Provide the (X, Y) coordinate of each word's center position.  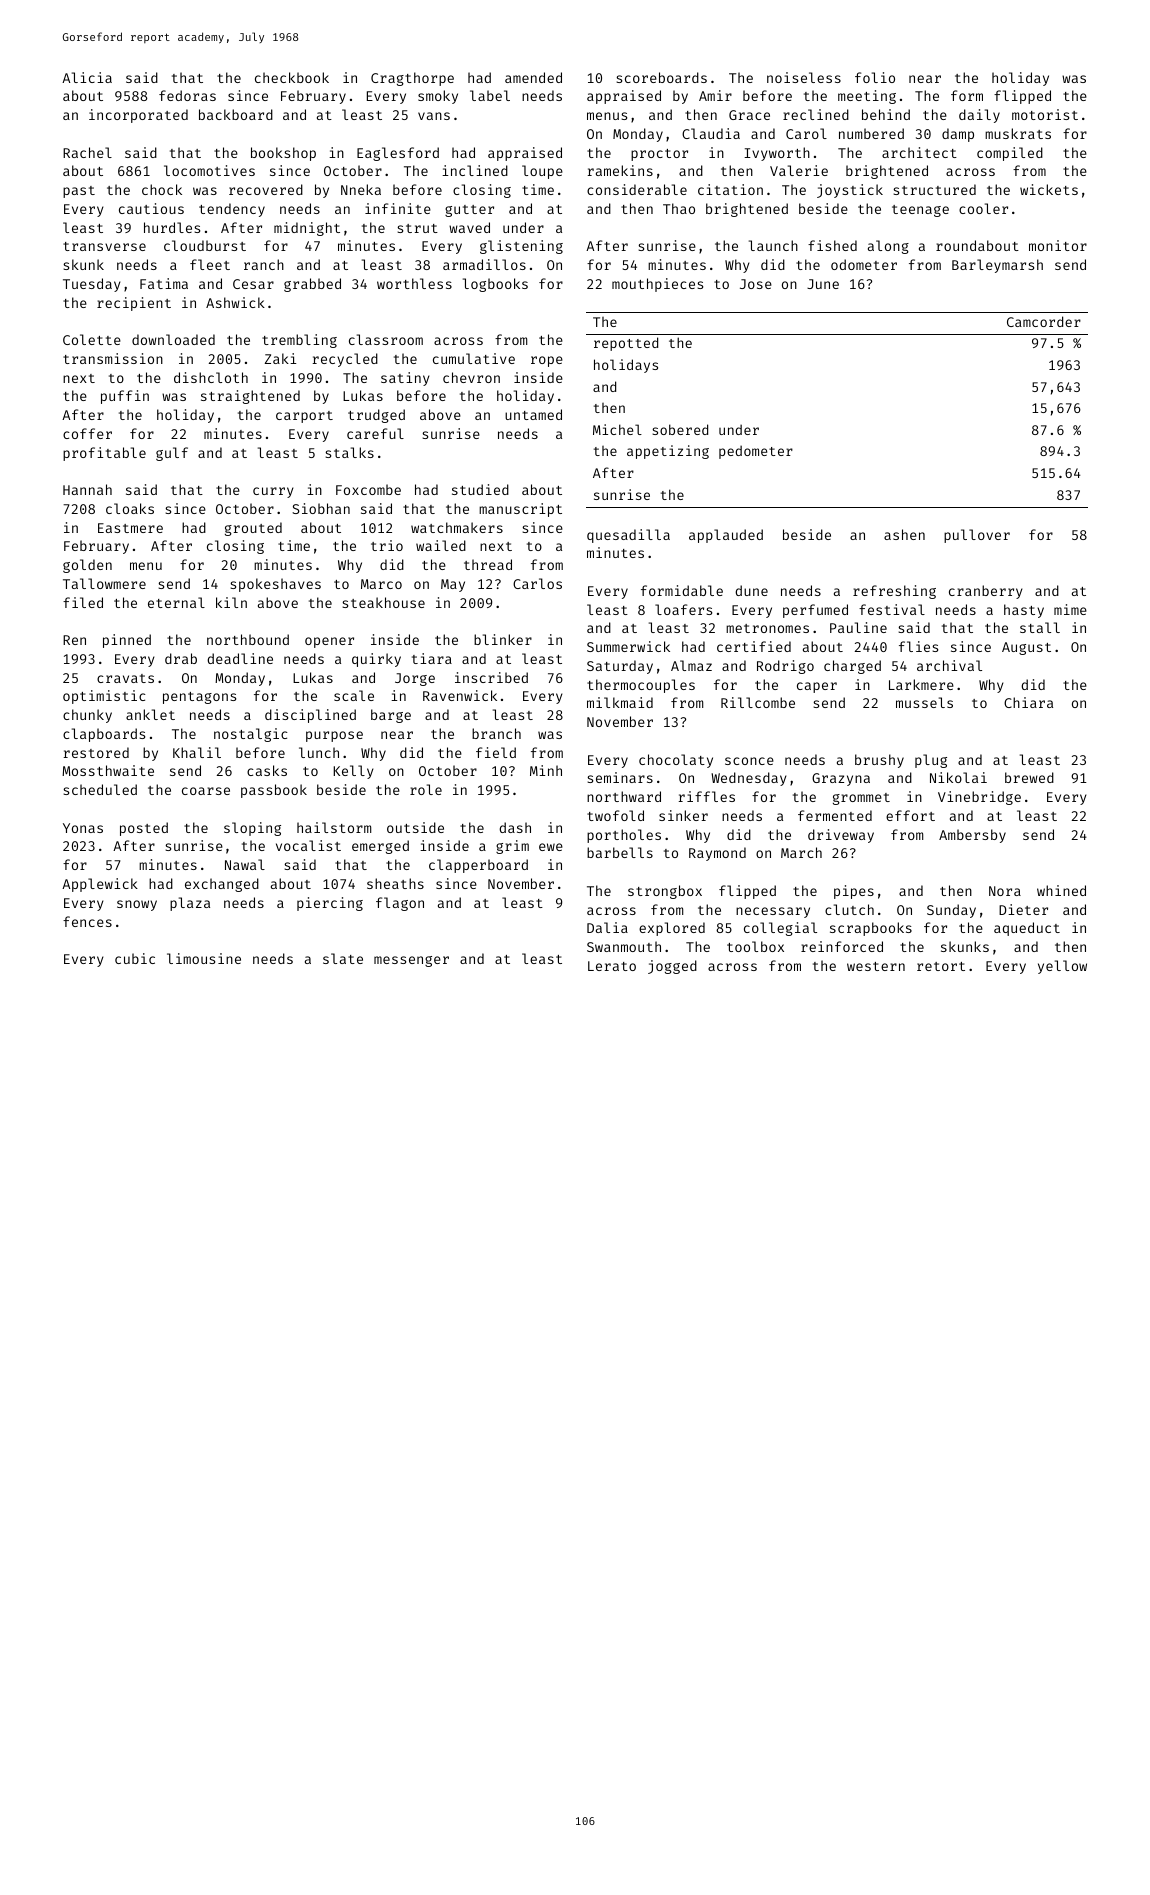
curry (273, 492)
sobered (680, 429)
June (823, 284)
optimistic (104, 697)
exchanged (222, 885)
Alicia (87, 77)
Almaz (691, 665)
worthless (414, 283)
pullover (977, 536)
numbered (871, 133)
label (490, 95)
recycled (345, 360)
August (1026, 648)
